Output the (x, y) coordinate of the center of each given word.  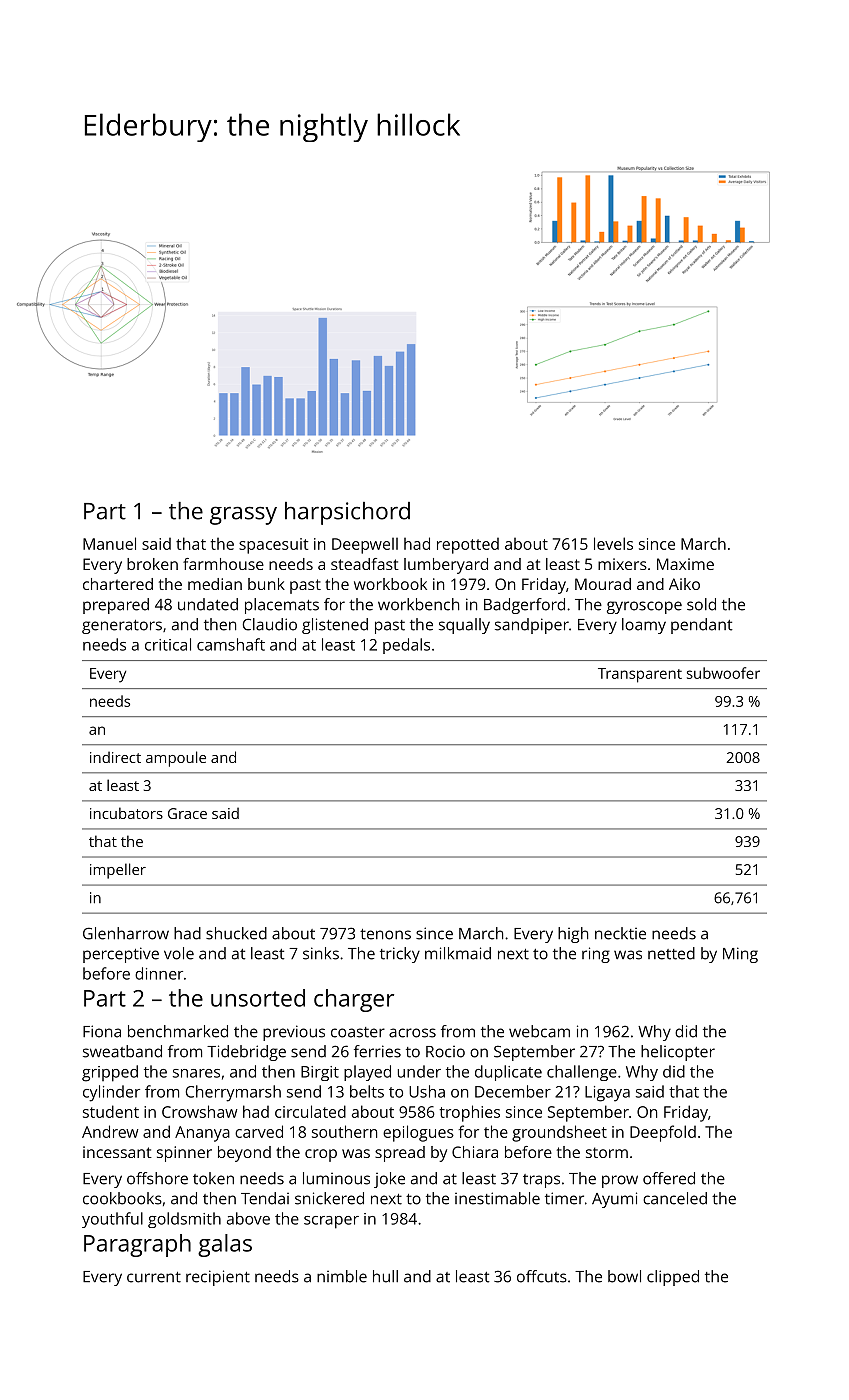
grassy (243, 515)
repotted (468, 546)
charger (354, 1000)
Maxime (685, 564)
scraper (331, 1222)
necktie (620, 933)
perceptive (121, 955)
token (213, 1178)
